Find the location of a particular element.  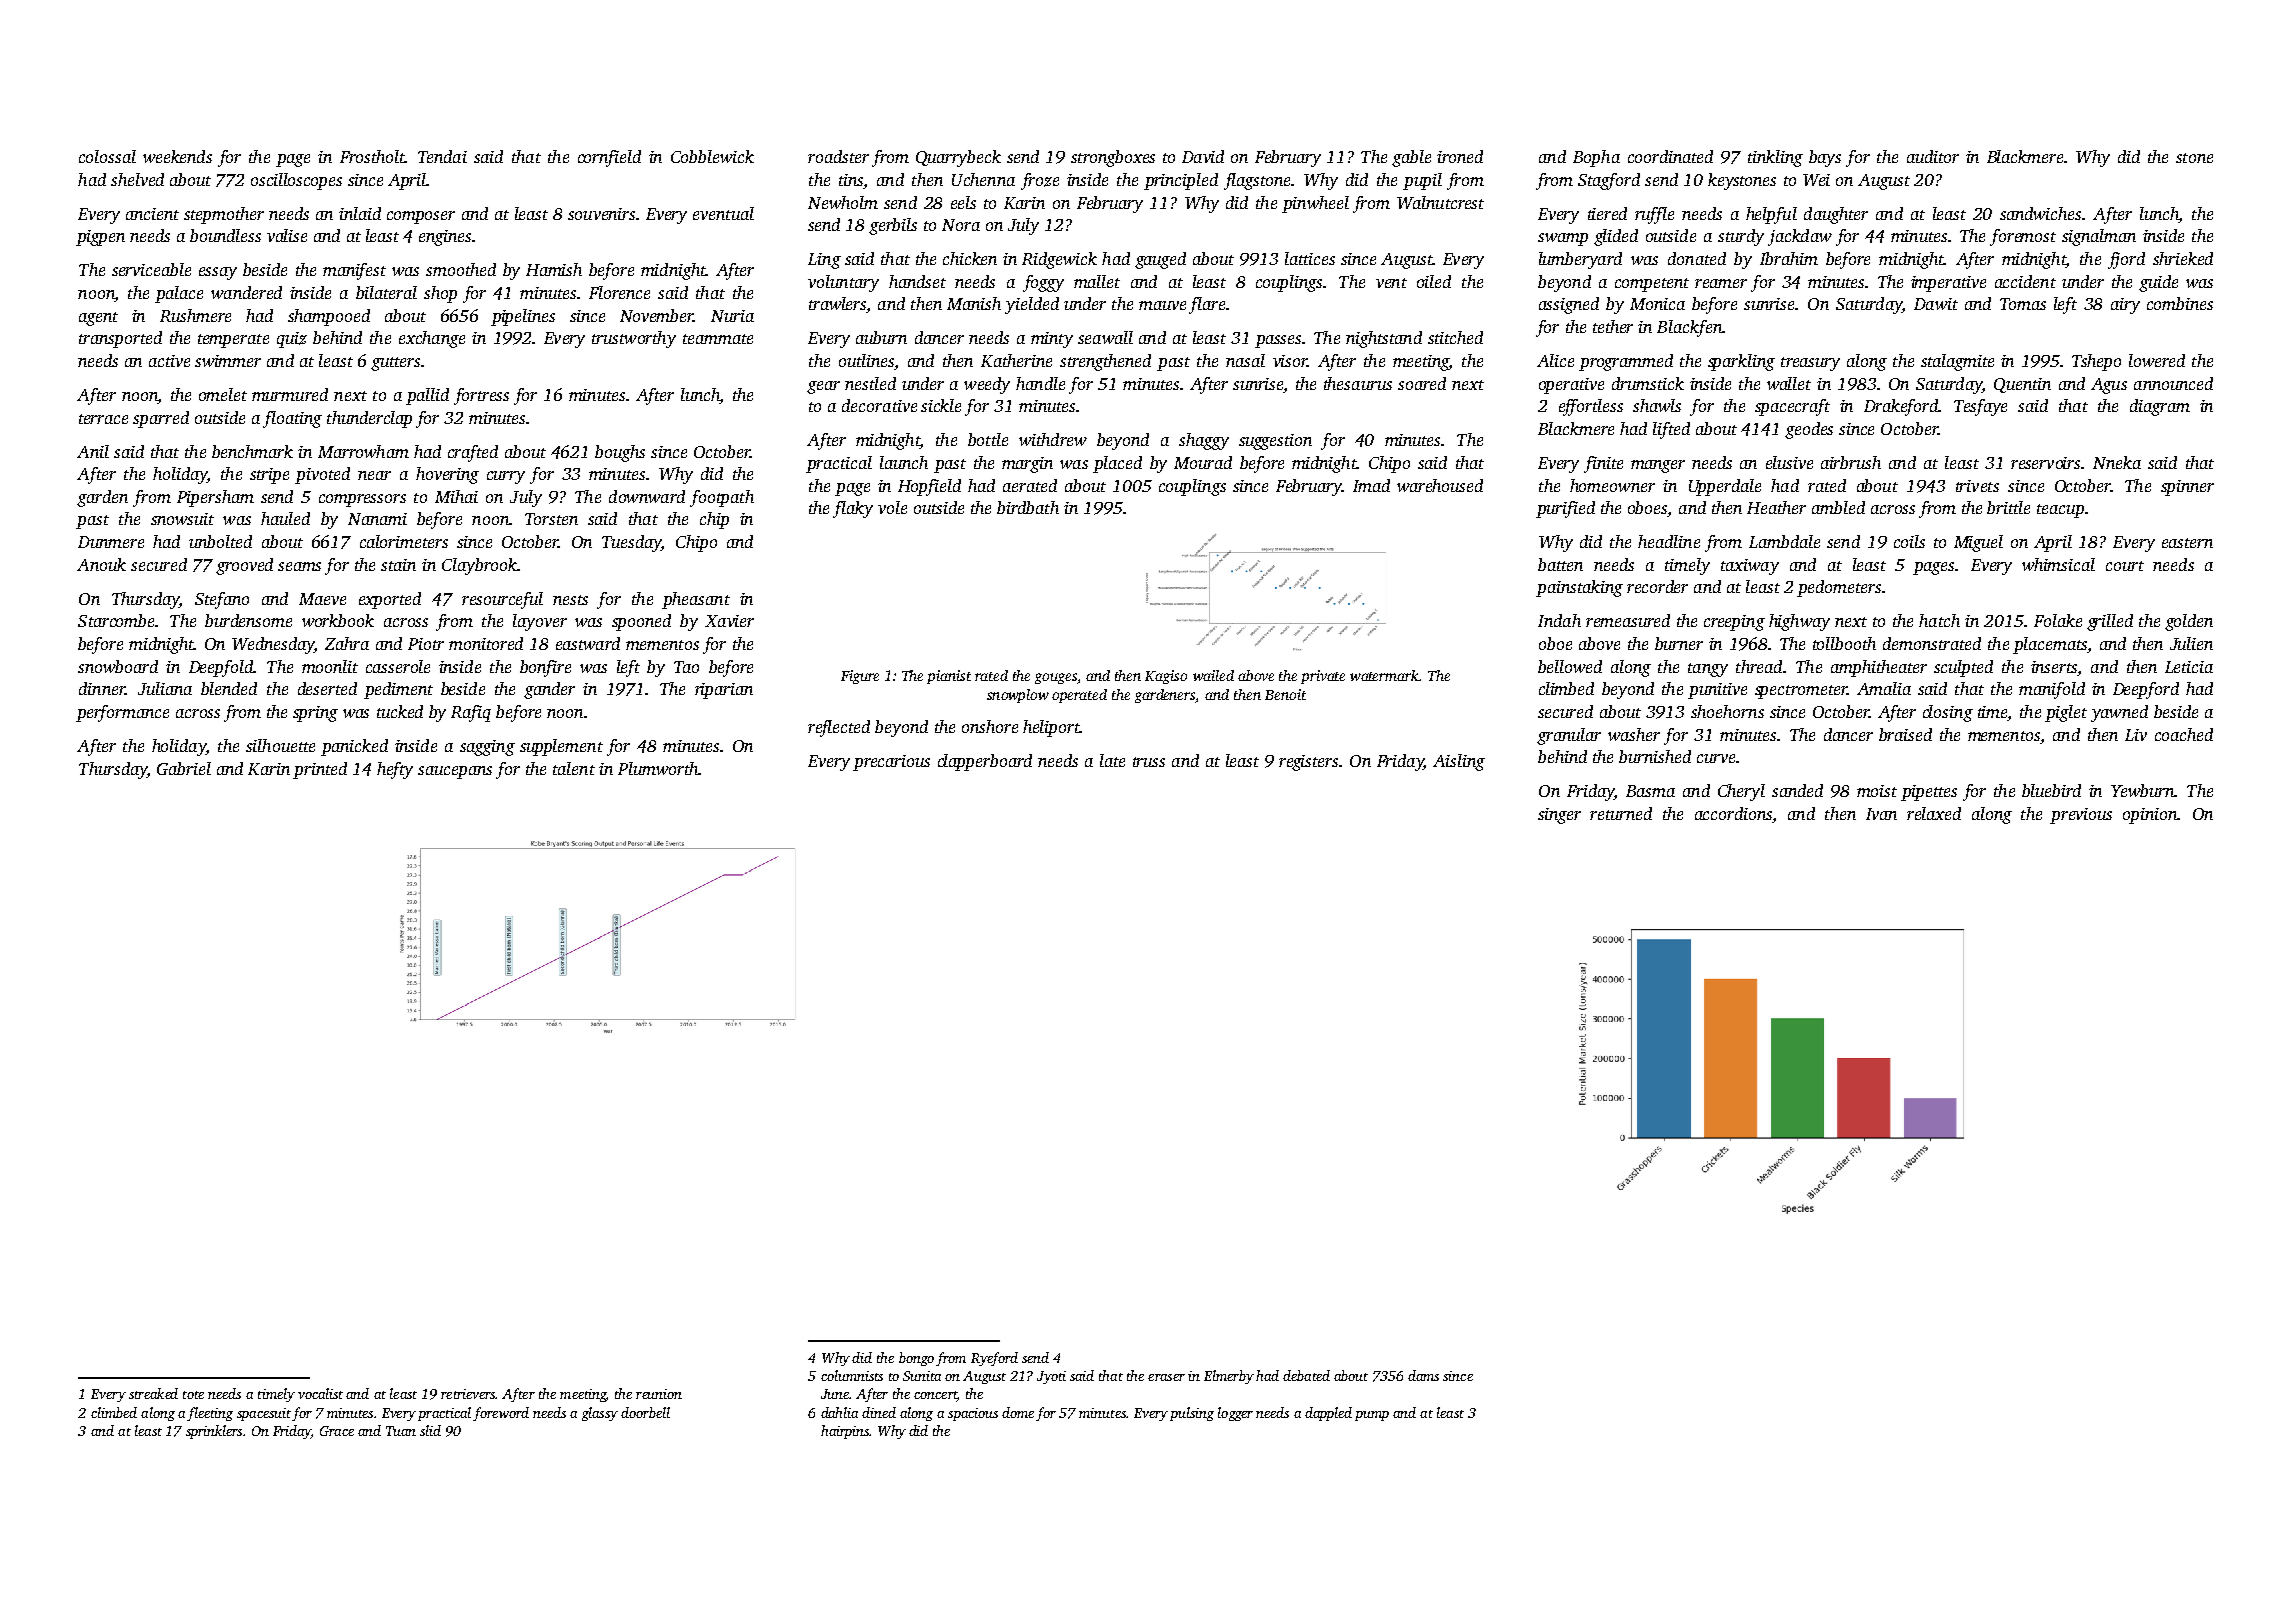

Frostholt is located at coordinates (372, 156).
